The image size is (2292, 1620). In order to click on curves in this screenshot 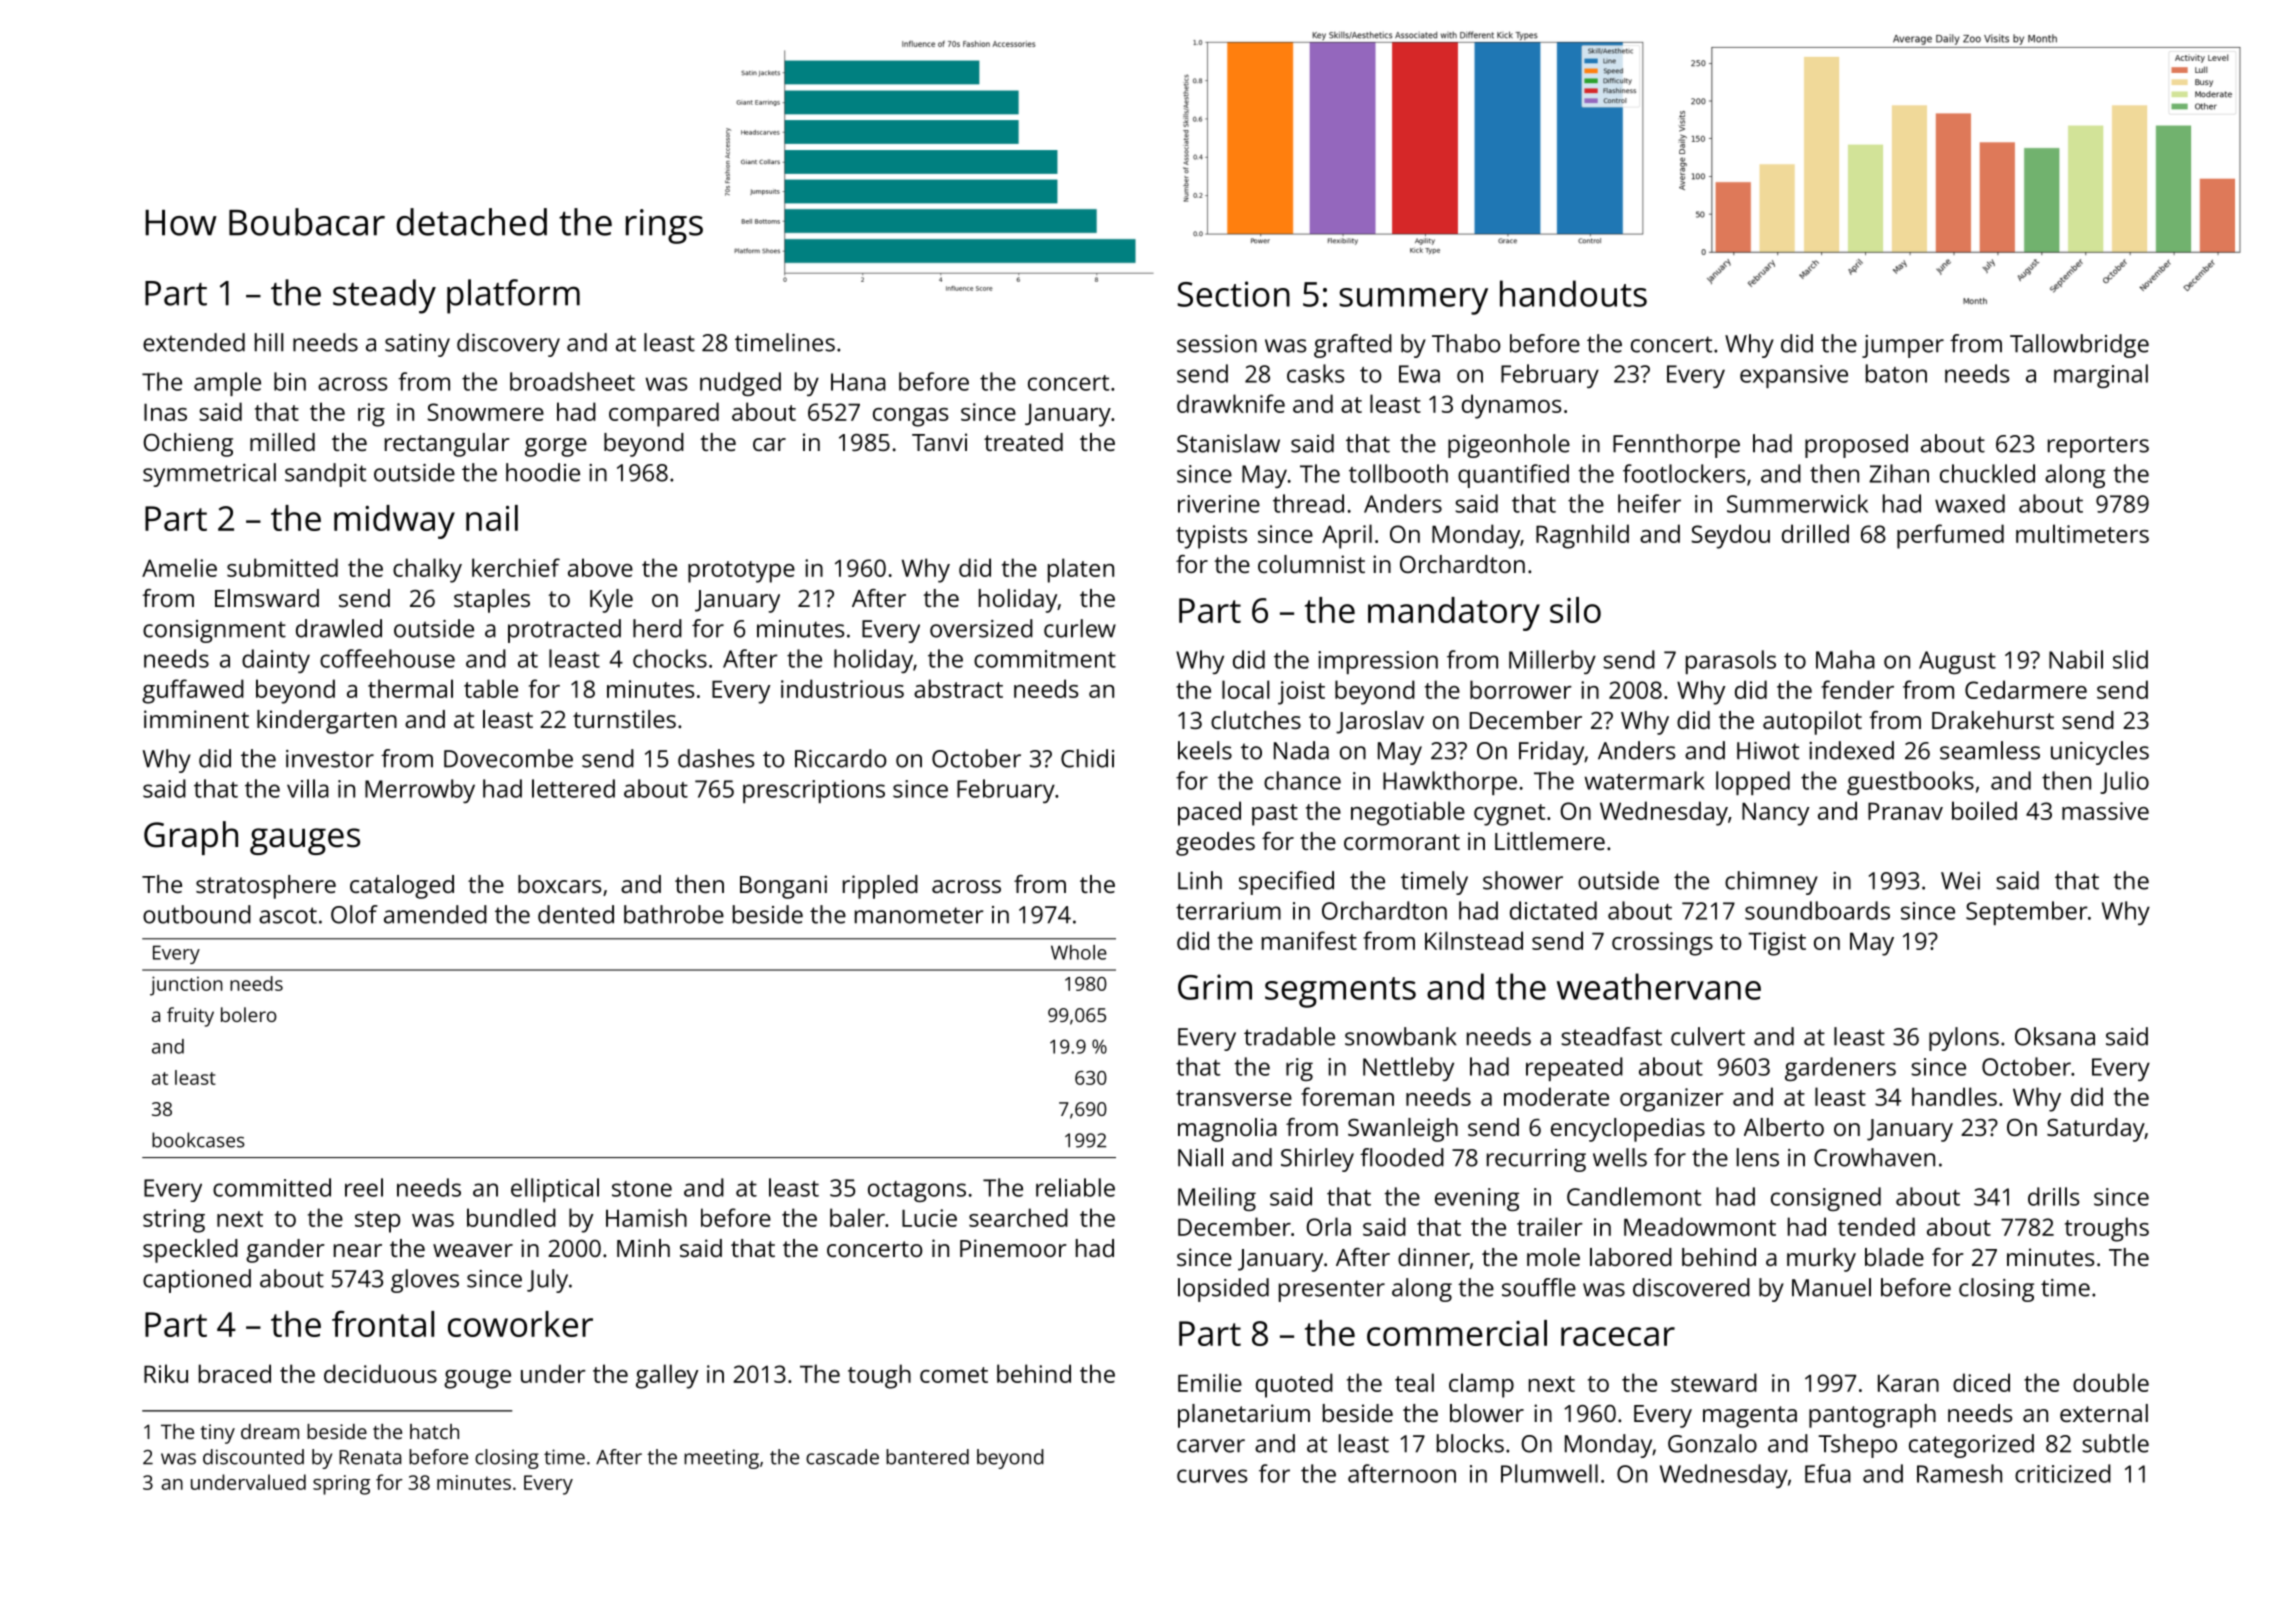, I will do `click(1212, 1476)`.
